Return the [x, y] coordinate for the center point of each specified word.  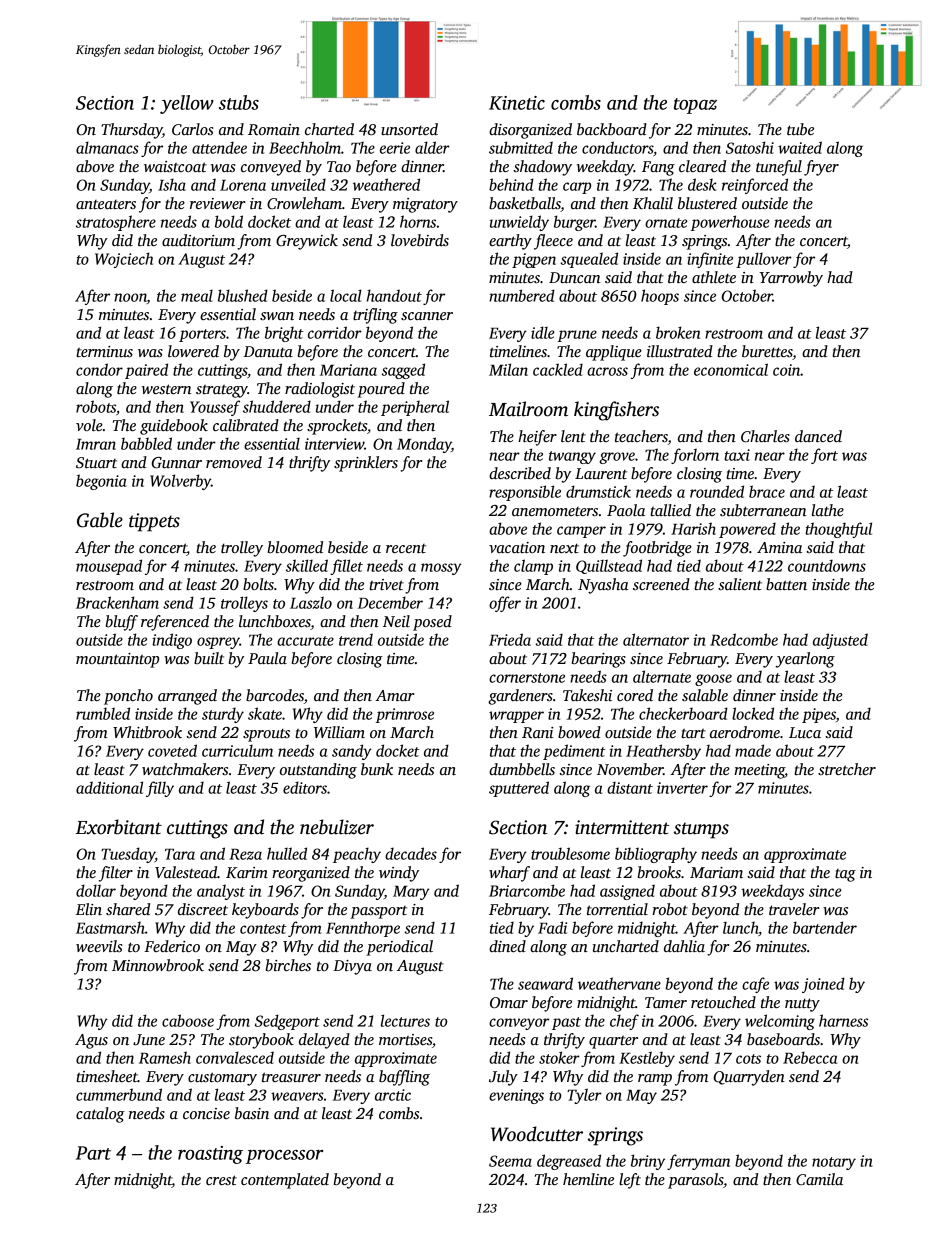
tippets [154, 522]
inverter [682, 788]
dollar [96, 890]
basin [252, 1113]
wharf [509, 874]
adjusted [840, 641]
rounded [717, 491]
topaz [695, 106]
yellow [187, 104]
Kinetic [517, 103]
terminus [104, 351]
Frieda [510, 639]
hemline [588, 1179]
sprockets [337, 427]
